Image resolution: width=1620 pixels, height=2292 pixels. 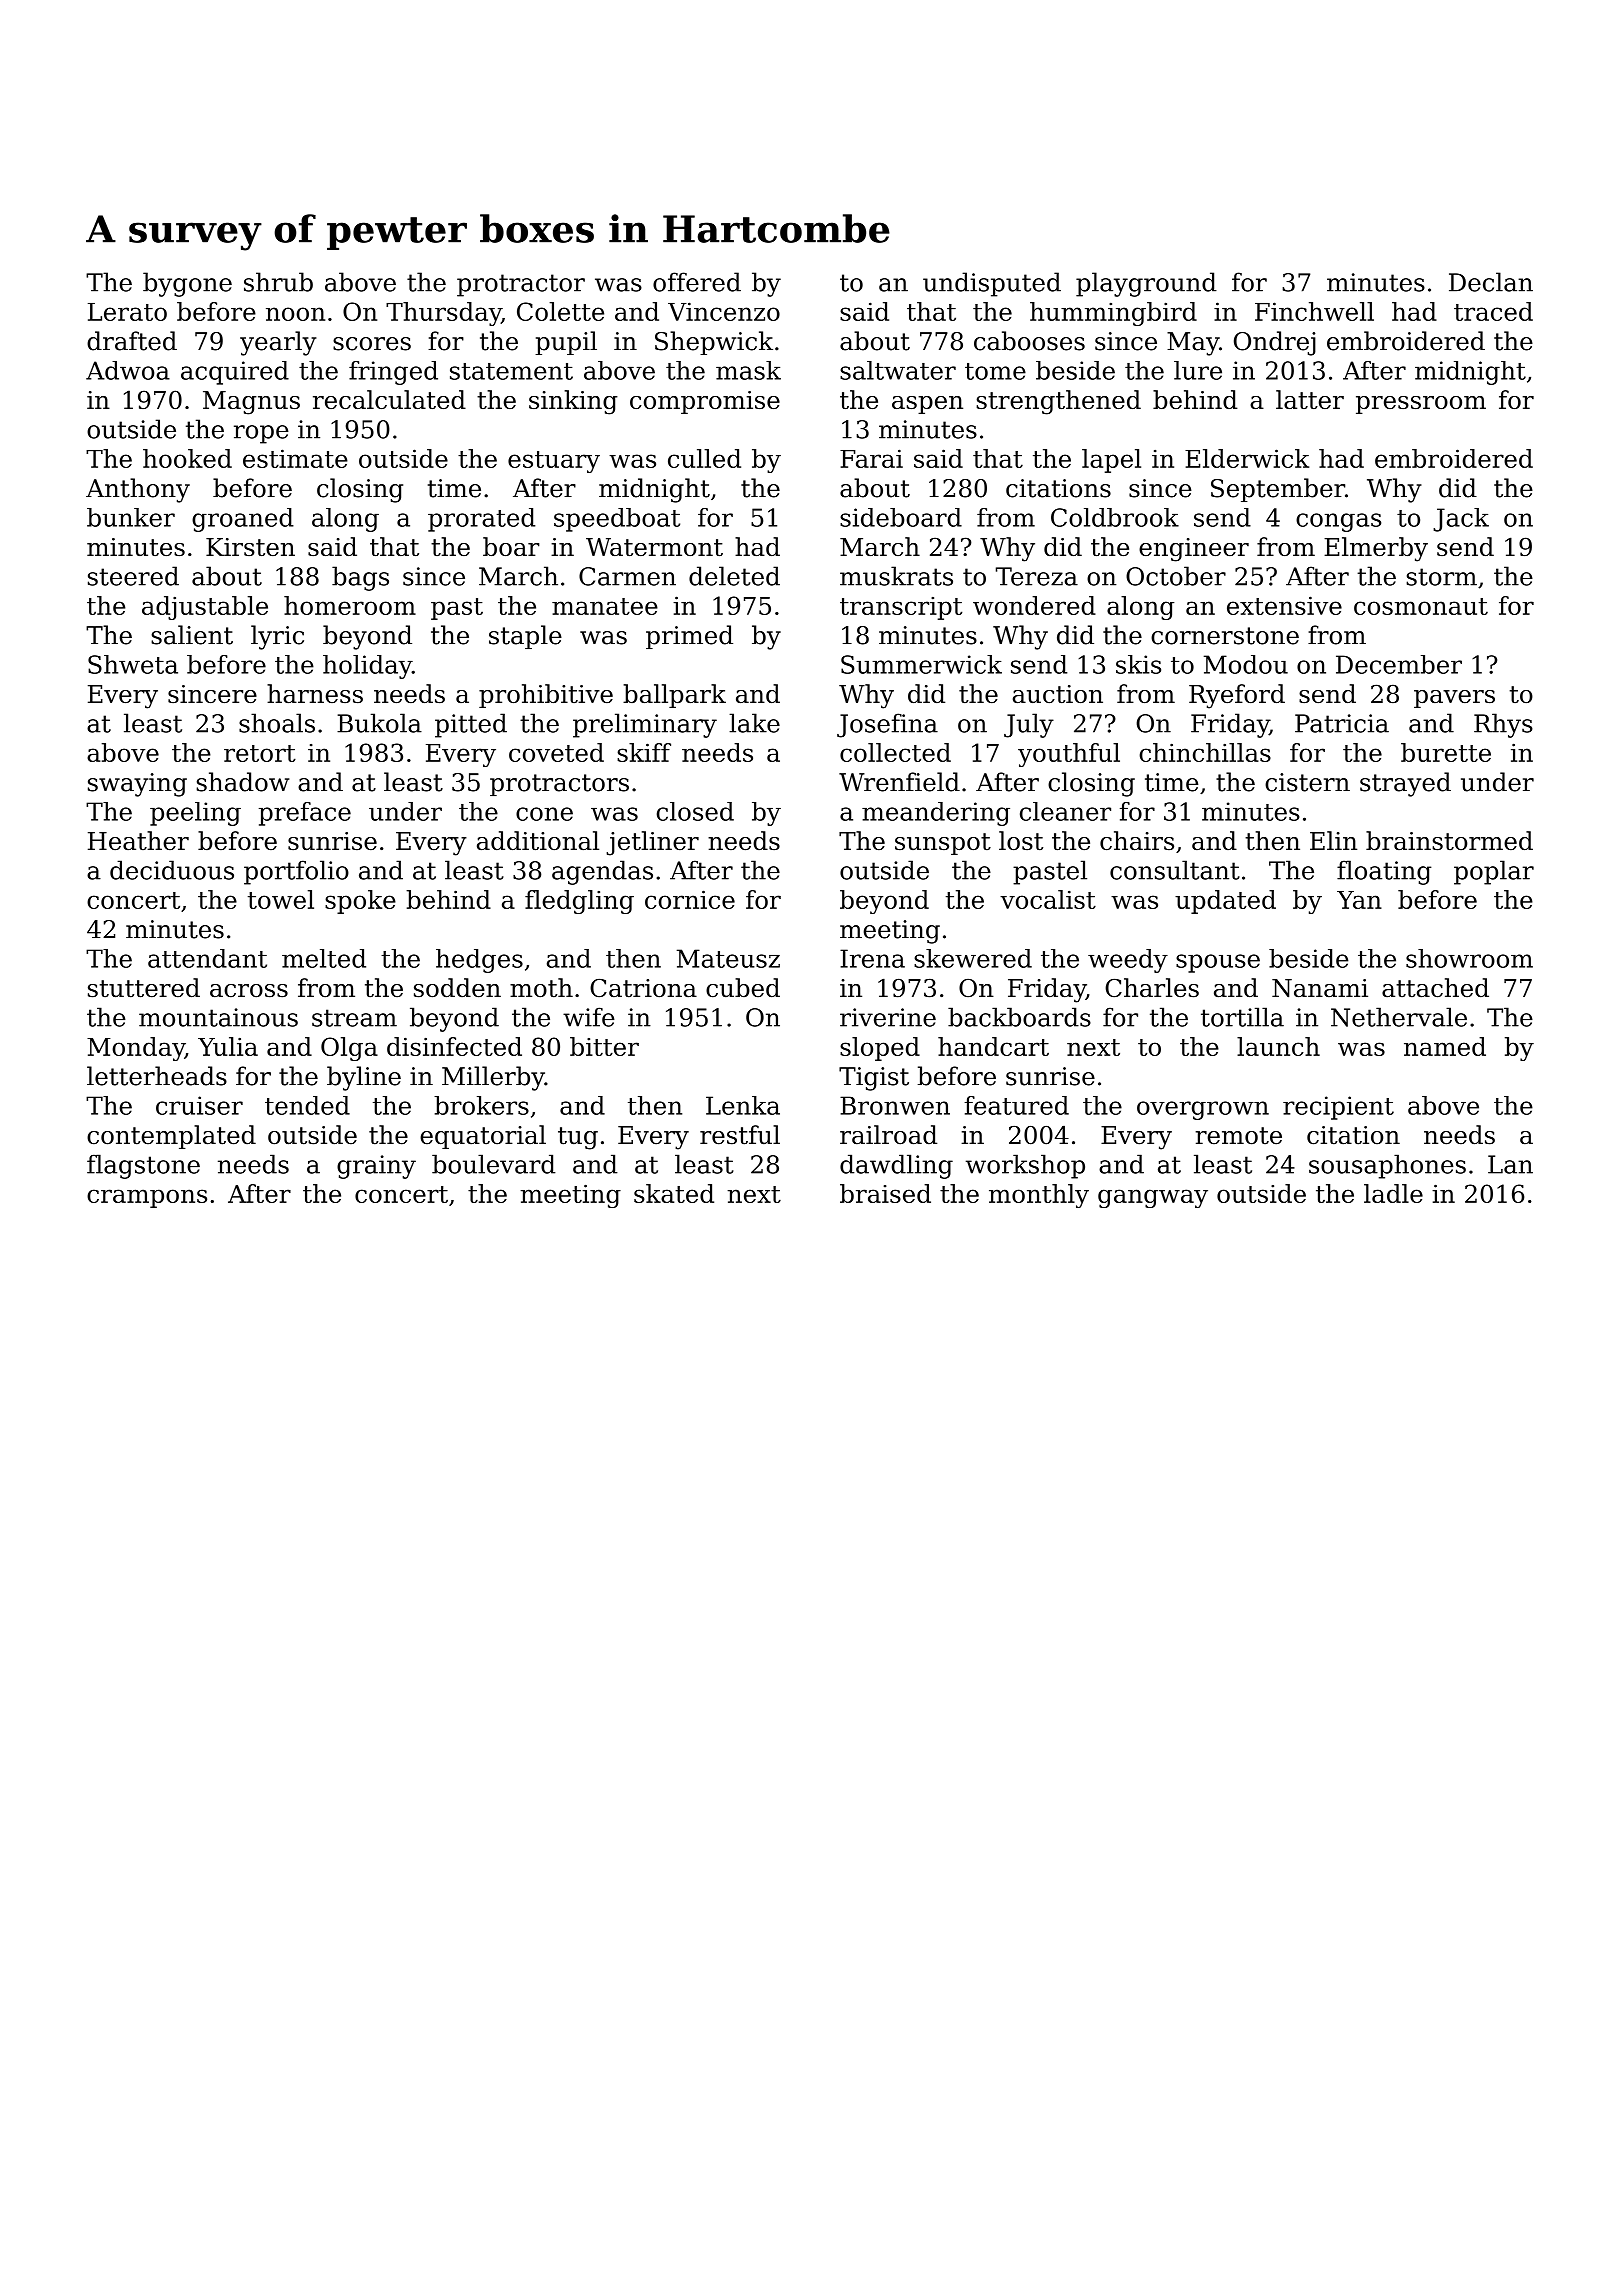 I want to click on cistern, so click(x=1307, y=782).
